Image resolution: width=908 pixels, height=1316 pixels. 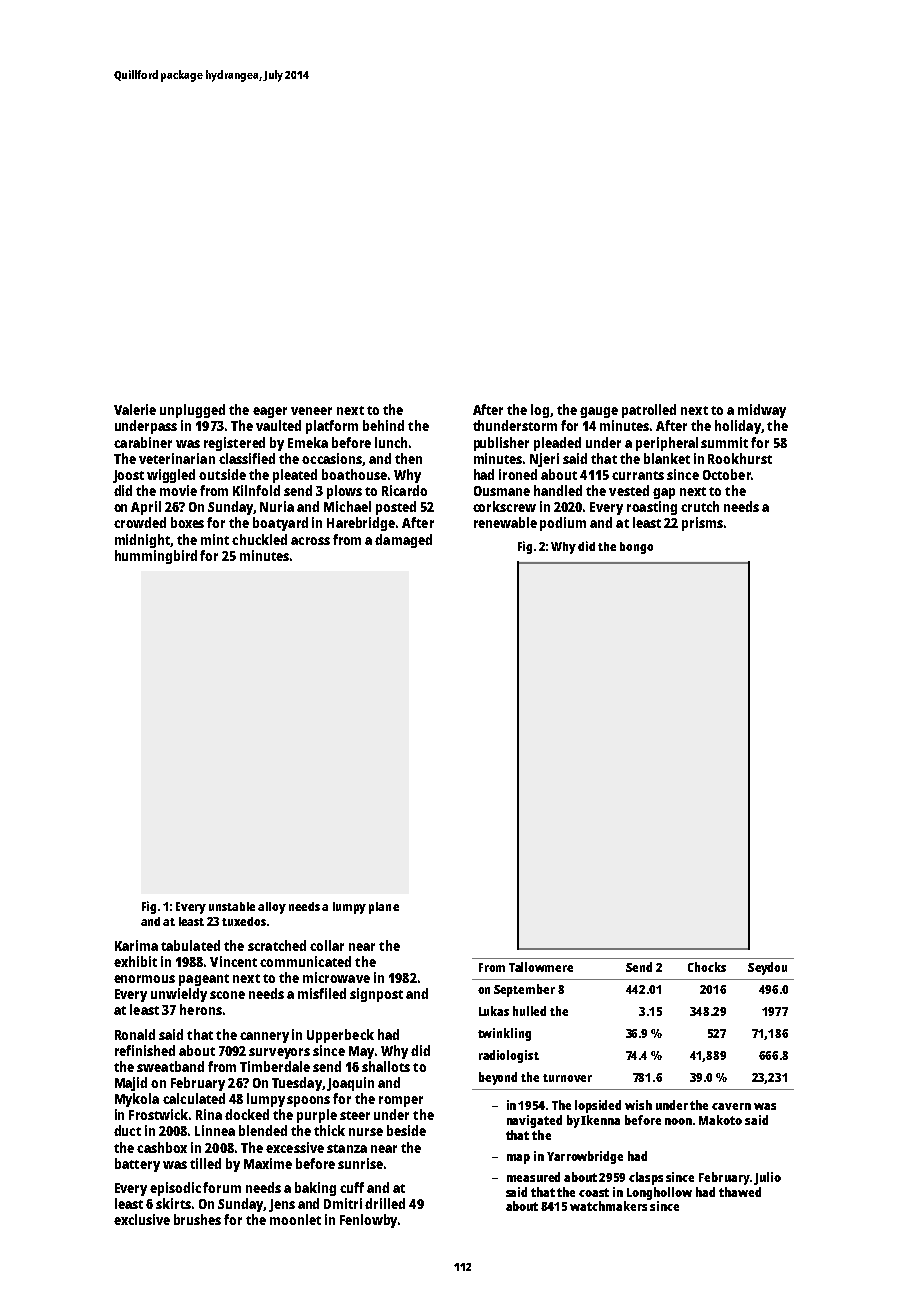 I want to click on Maxime, so click(x=268, y=1163).
